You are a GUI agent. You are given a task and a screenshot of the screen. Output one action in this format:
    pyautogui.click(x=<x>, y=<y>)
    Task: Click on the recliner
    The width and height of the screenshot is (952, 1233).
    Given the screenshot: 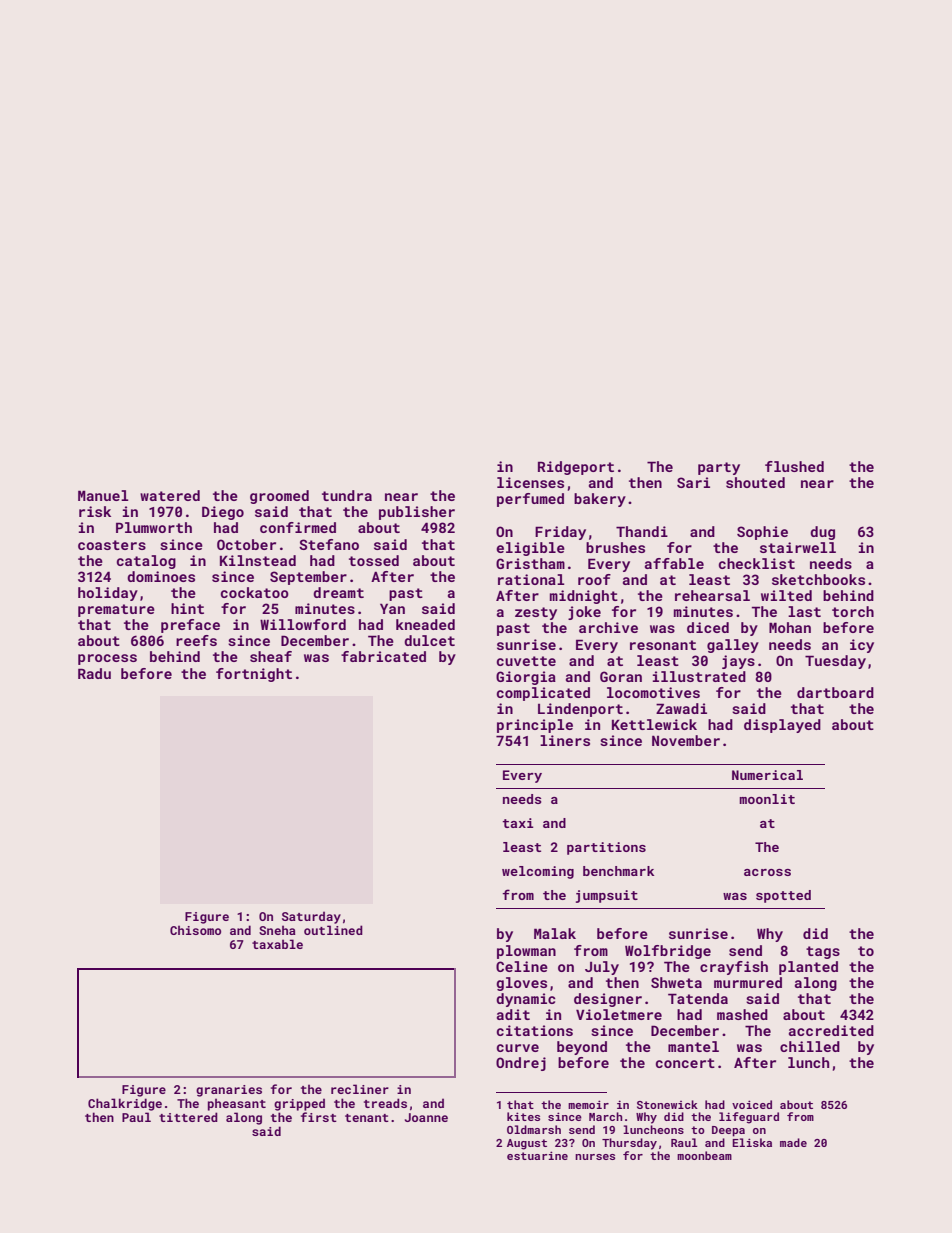 What is the action you would take?
    pyautogui.click(x=360, y=1089)
